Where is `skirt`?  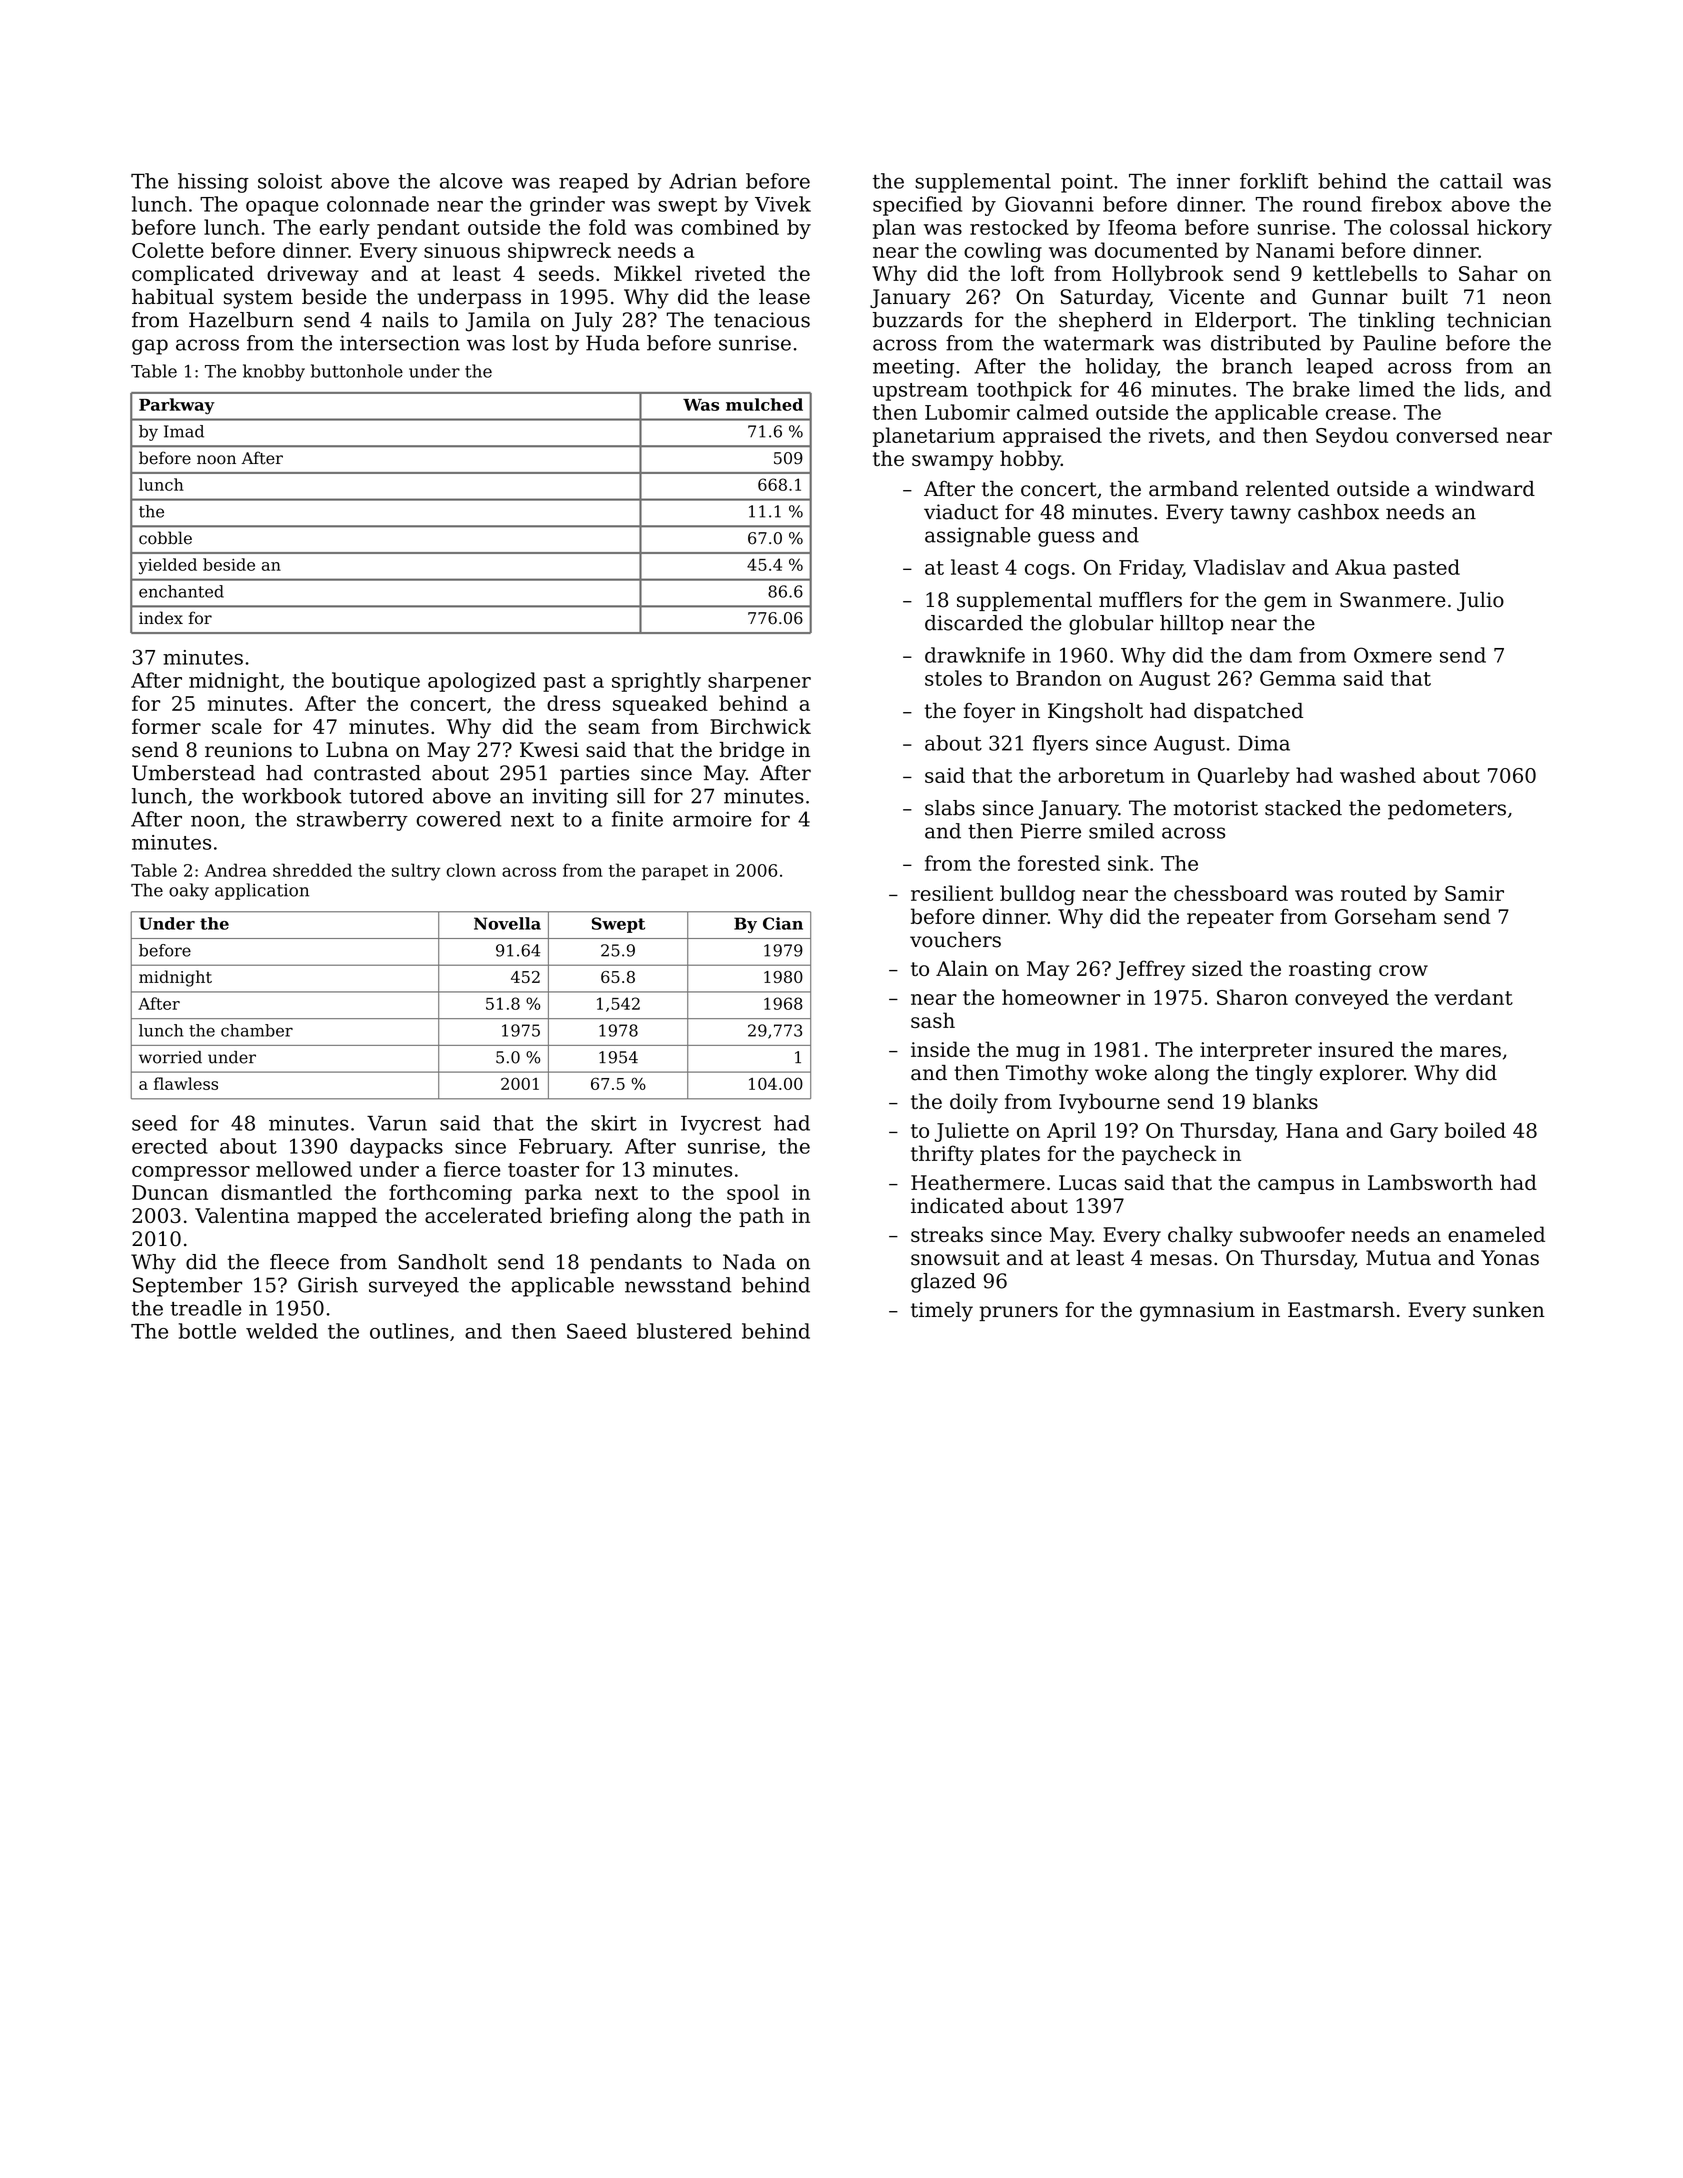 skirt is located at coordinates (614, 1123).
